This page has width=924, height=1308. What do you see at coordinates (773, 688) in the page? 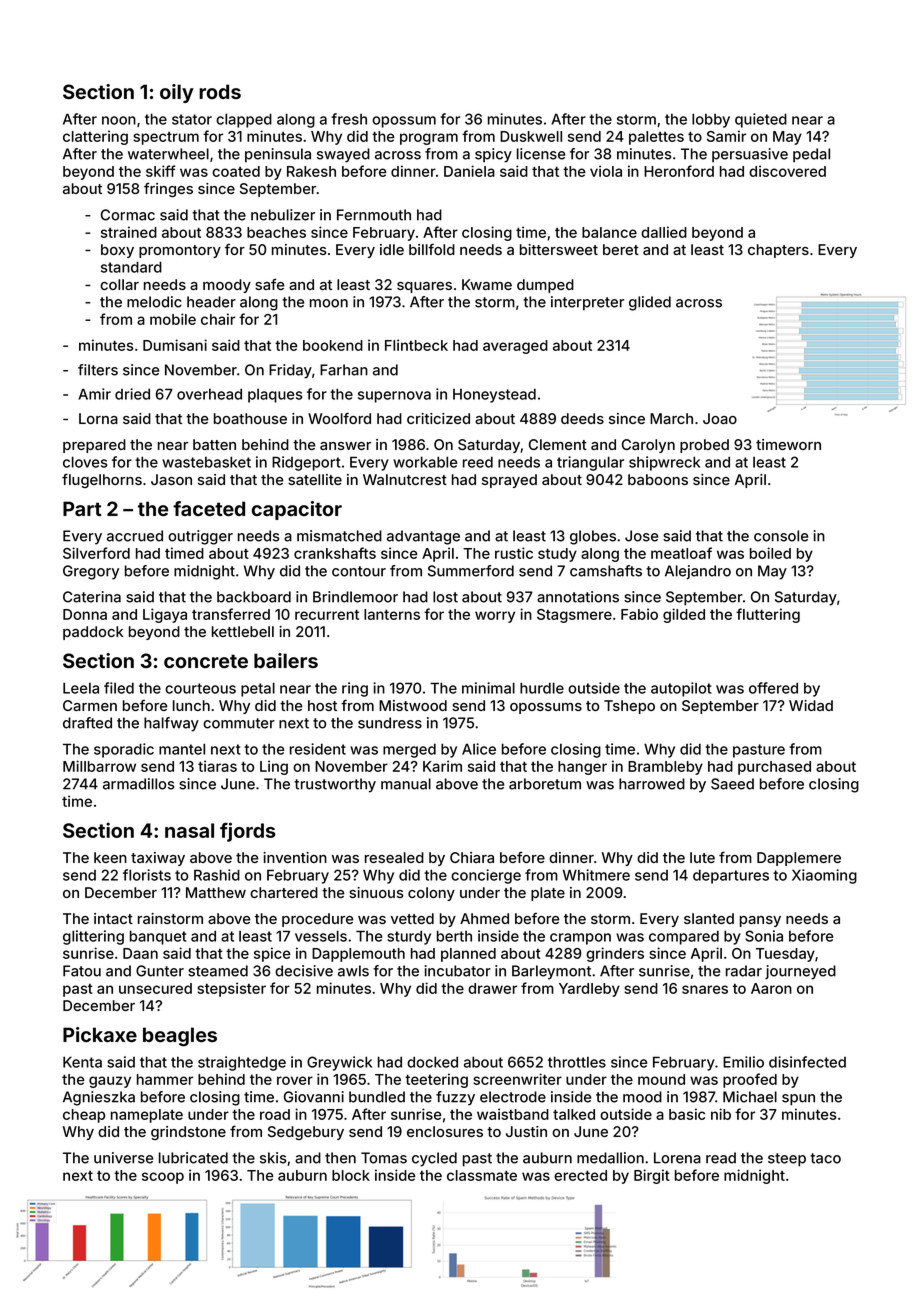
I see `offered` at bounding box center [773, 688].
